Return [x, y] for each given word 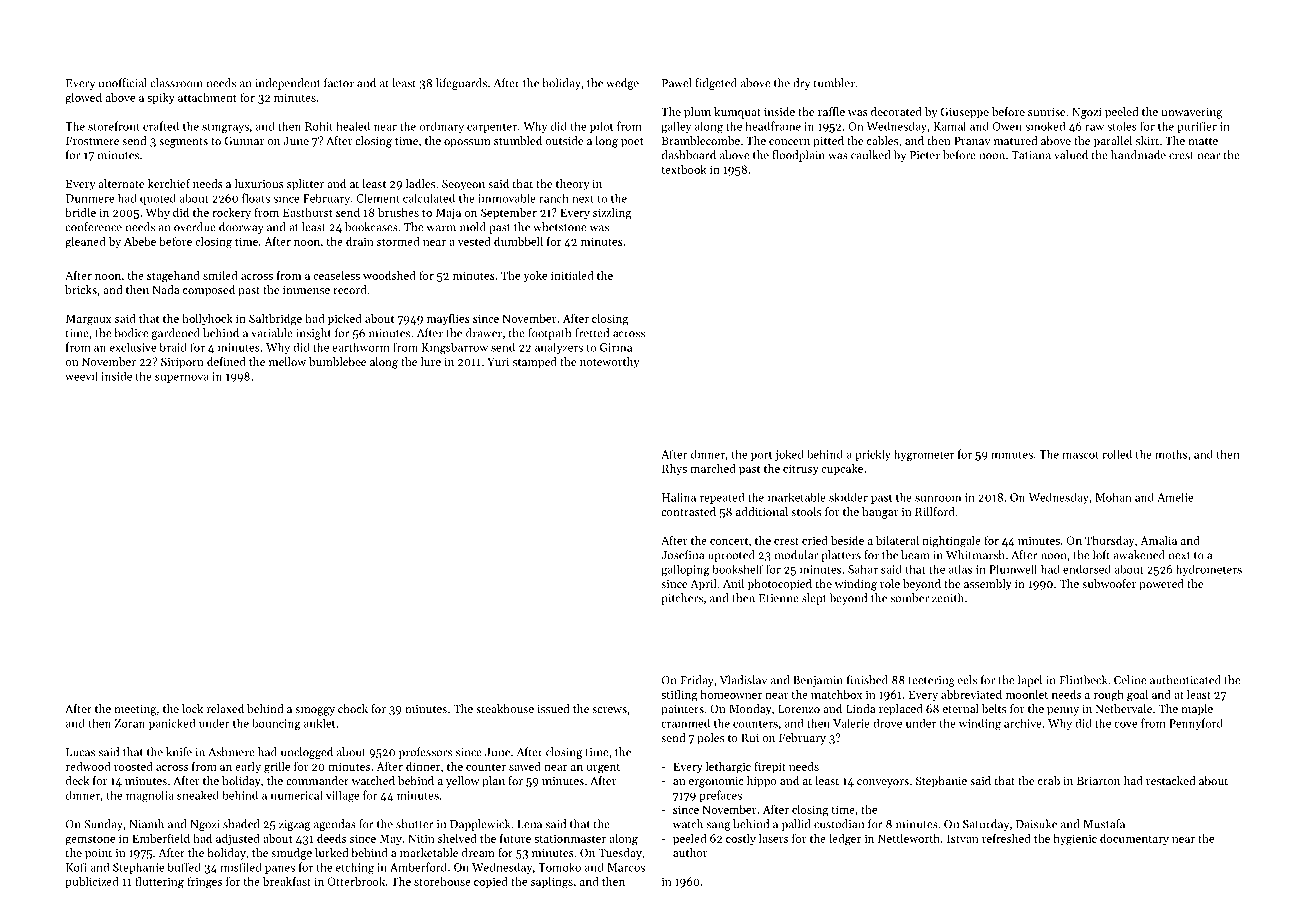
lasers [773, 838]
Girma [616, 347]
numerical [297, 795]
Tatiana [1031, 155]
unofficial [122, 83]
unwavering [1191, 113]
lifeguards [461, 84]
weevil [81, 376]
